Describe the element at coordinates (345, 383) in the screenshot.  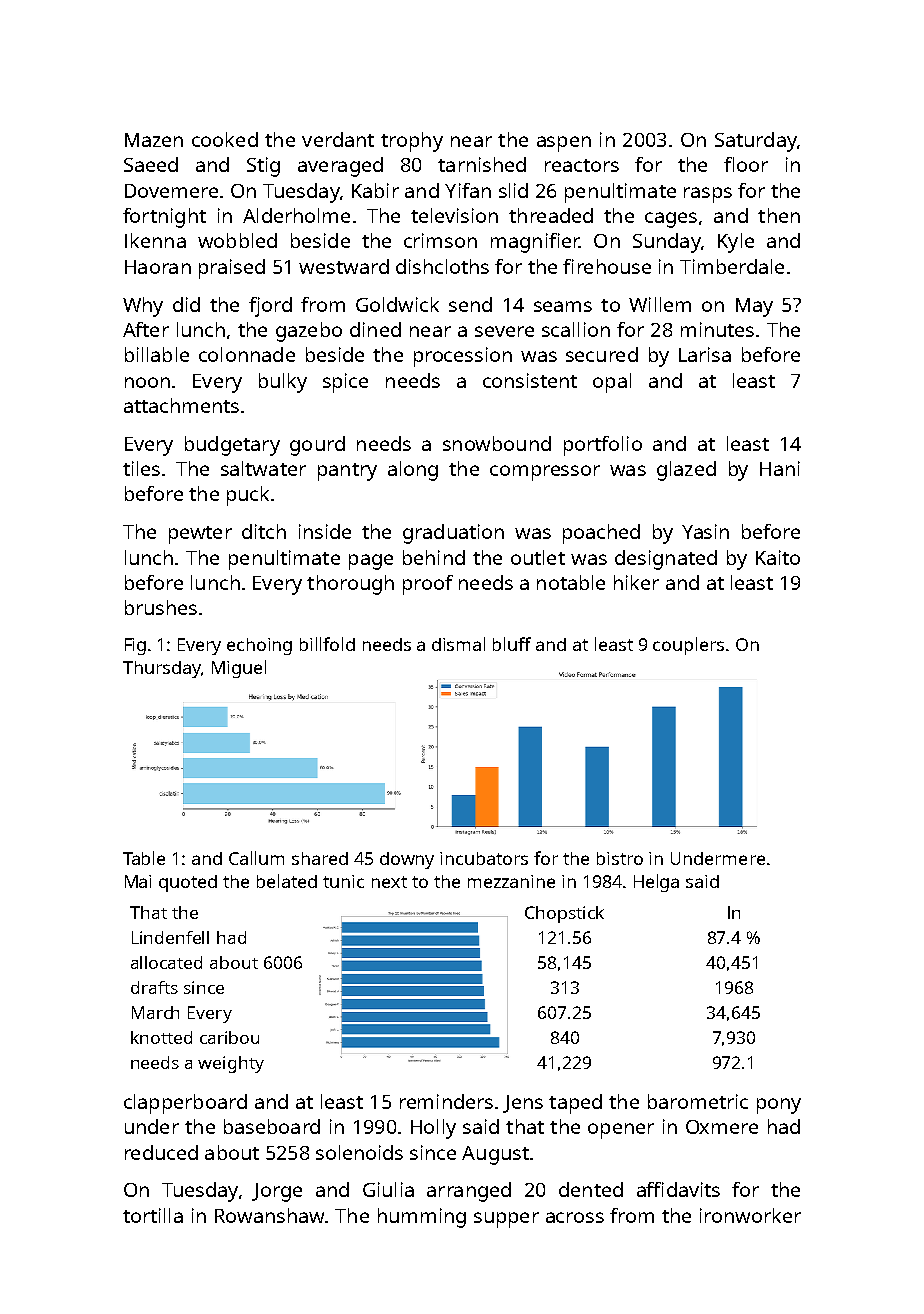
I see `spice` at that location.
